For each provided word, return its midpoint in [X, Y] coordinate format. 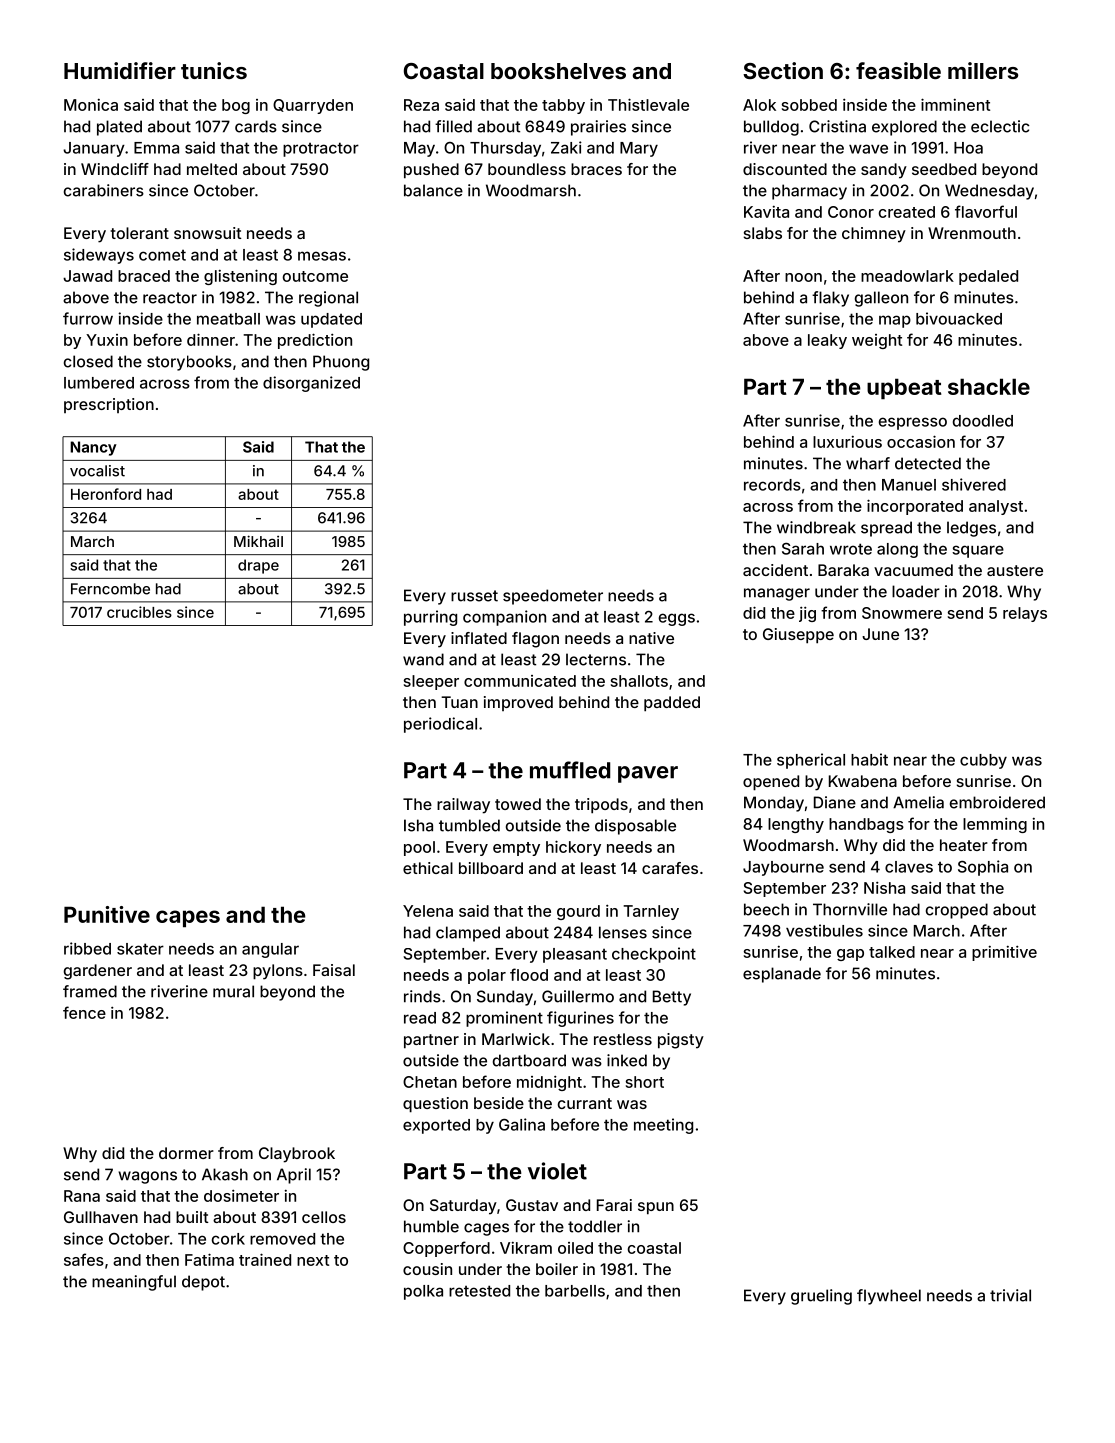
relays [1025, 614]
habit [869, 759]
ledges [971, 529]
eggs [677, 619]
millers [983, 70]
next [313, 1260]
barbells [575, 1291]
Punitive [107, 914]
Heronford [106, 494]
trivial [1010, 1295]
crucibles [139, 612]
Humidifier [120, 70]
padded [672, 704]
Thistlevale [648, 104]
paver [648, 774]
